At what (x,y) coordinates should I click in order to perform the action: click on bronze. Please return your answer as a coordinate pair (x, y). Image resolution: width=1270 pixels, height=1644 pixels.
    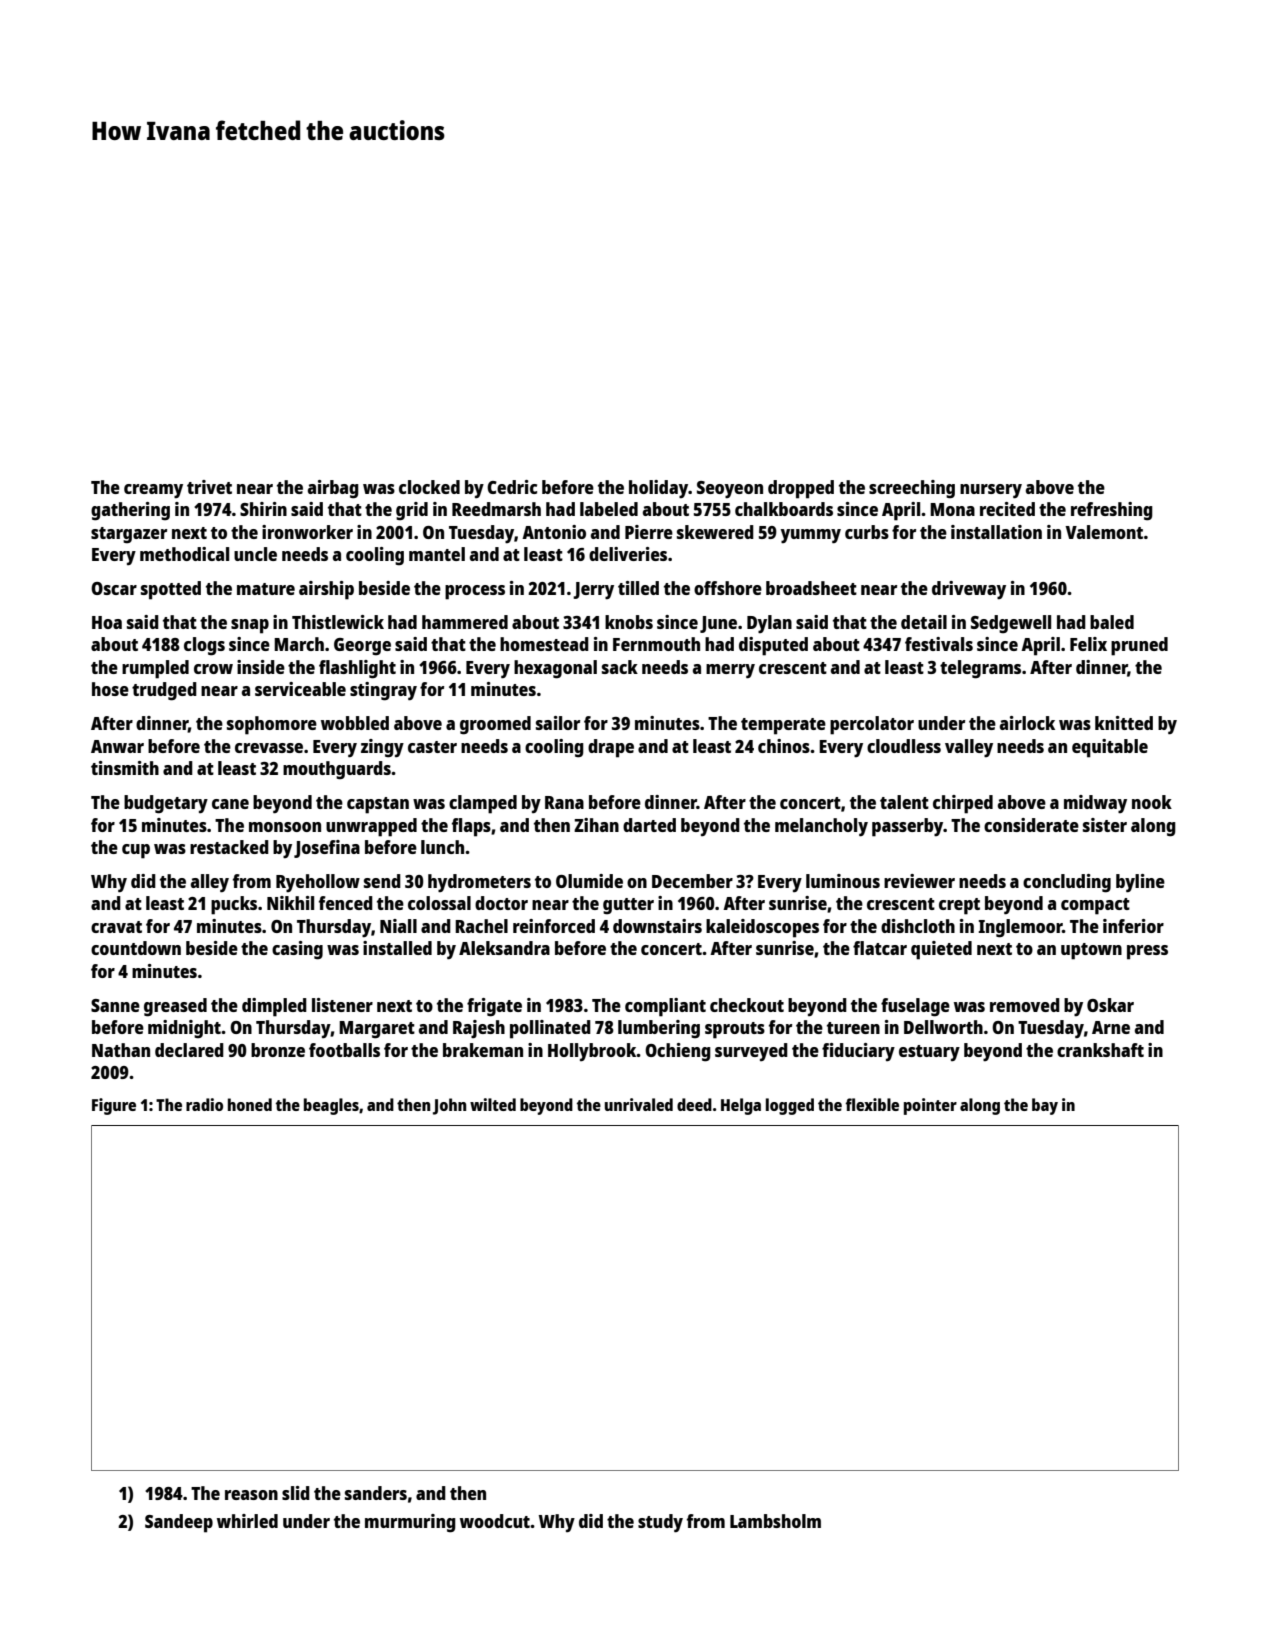
    Looking at the image, I should click on (278, 1050).
